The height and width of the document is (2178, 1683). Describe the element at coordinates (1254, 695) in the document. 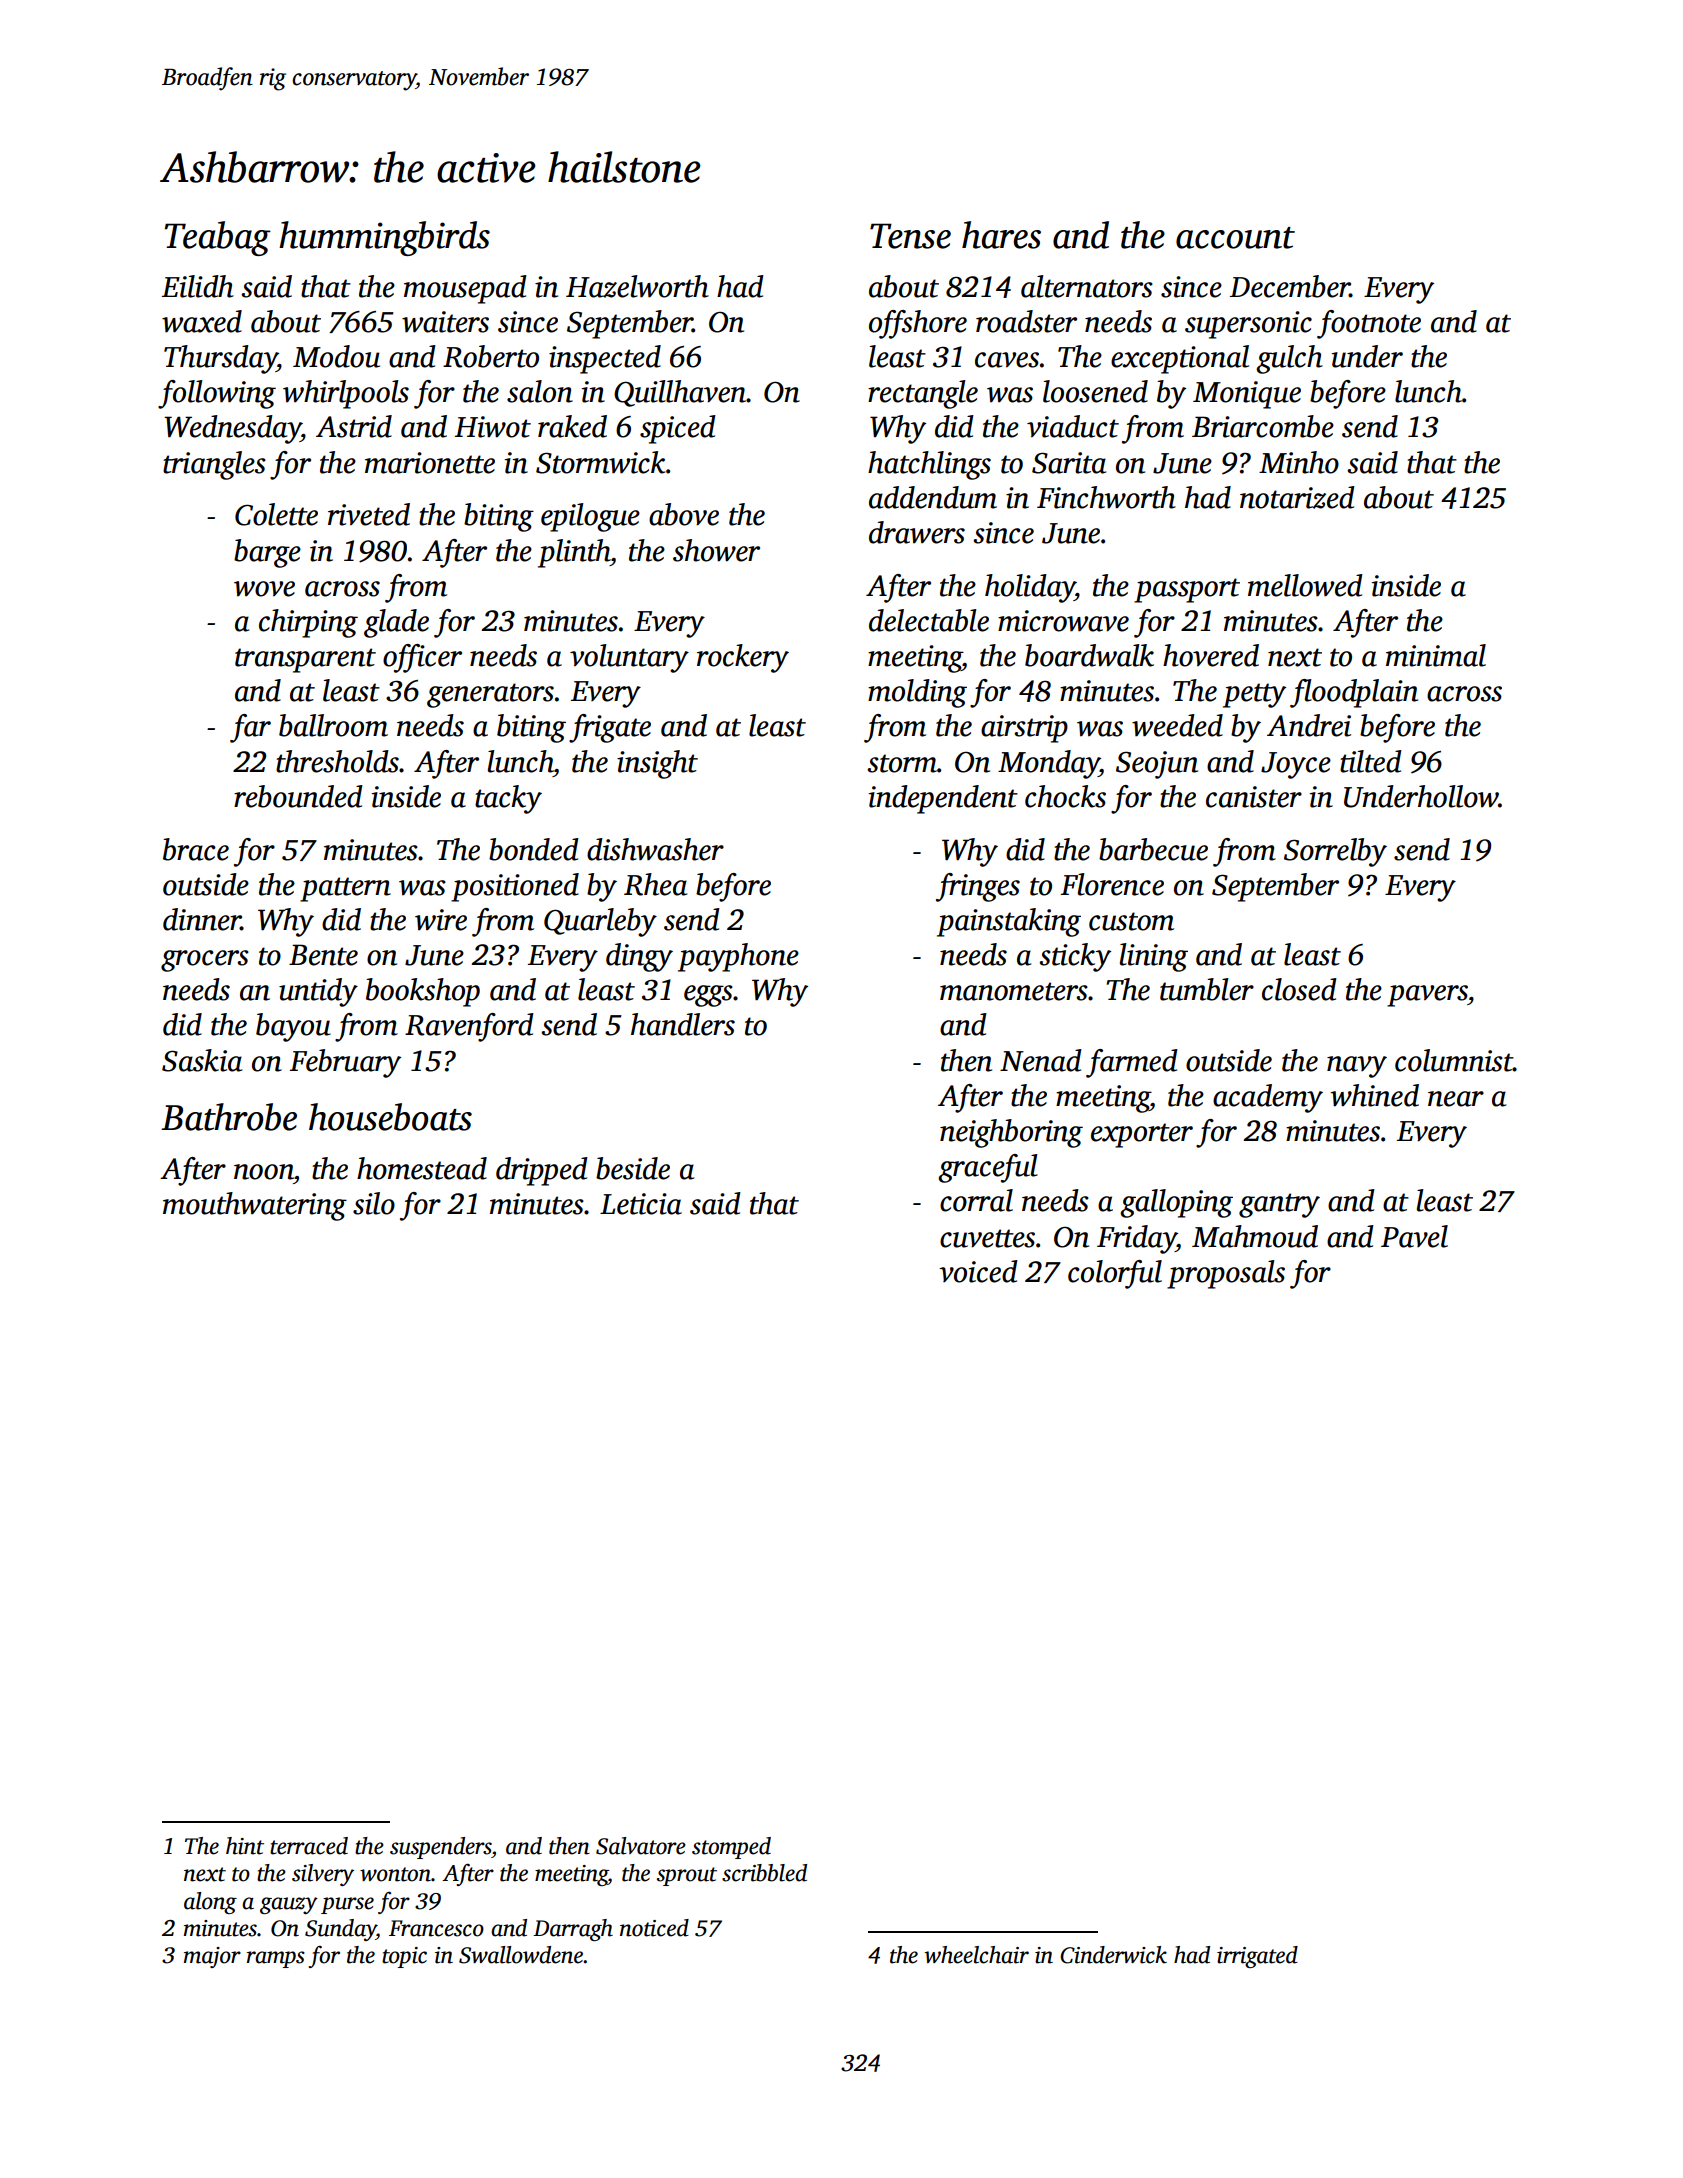

I see `petty` at that location.
